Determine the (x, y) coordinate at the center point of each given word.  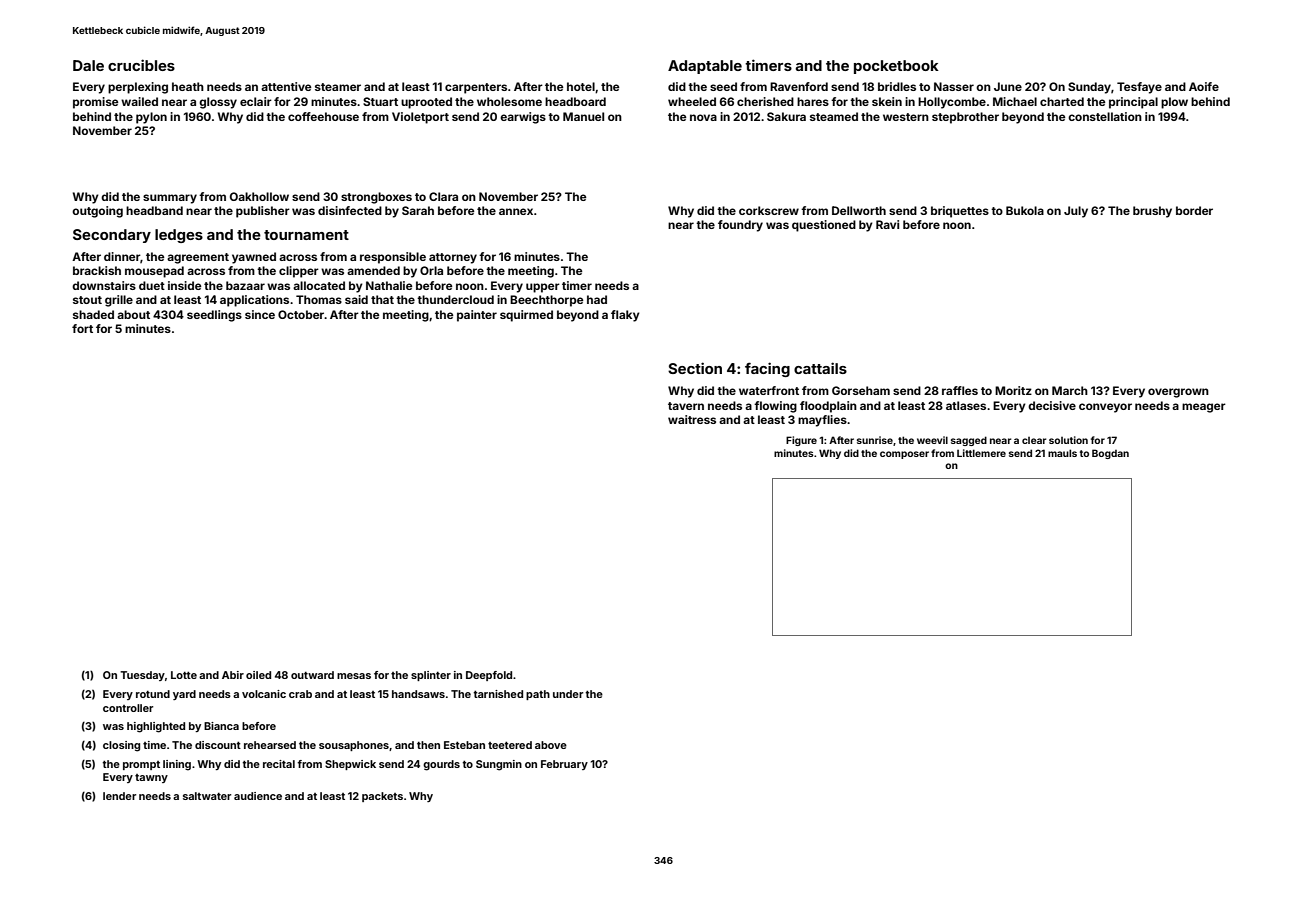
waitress (692, 419)
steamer (338, 87)
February (564, 765)
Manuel (583, 116)
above (551, 745)
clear (1034, 440)
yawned (254, 258)
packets (382, 797)
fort (82, 328)
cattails (820, 368)
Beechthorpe (546, 301)
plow (1174, 103)
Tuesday (142, 676)
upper (543, 288)
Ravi (887, 224)
